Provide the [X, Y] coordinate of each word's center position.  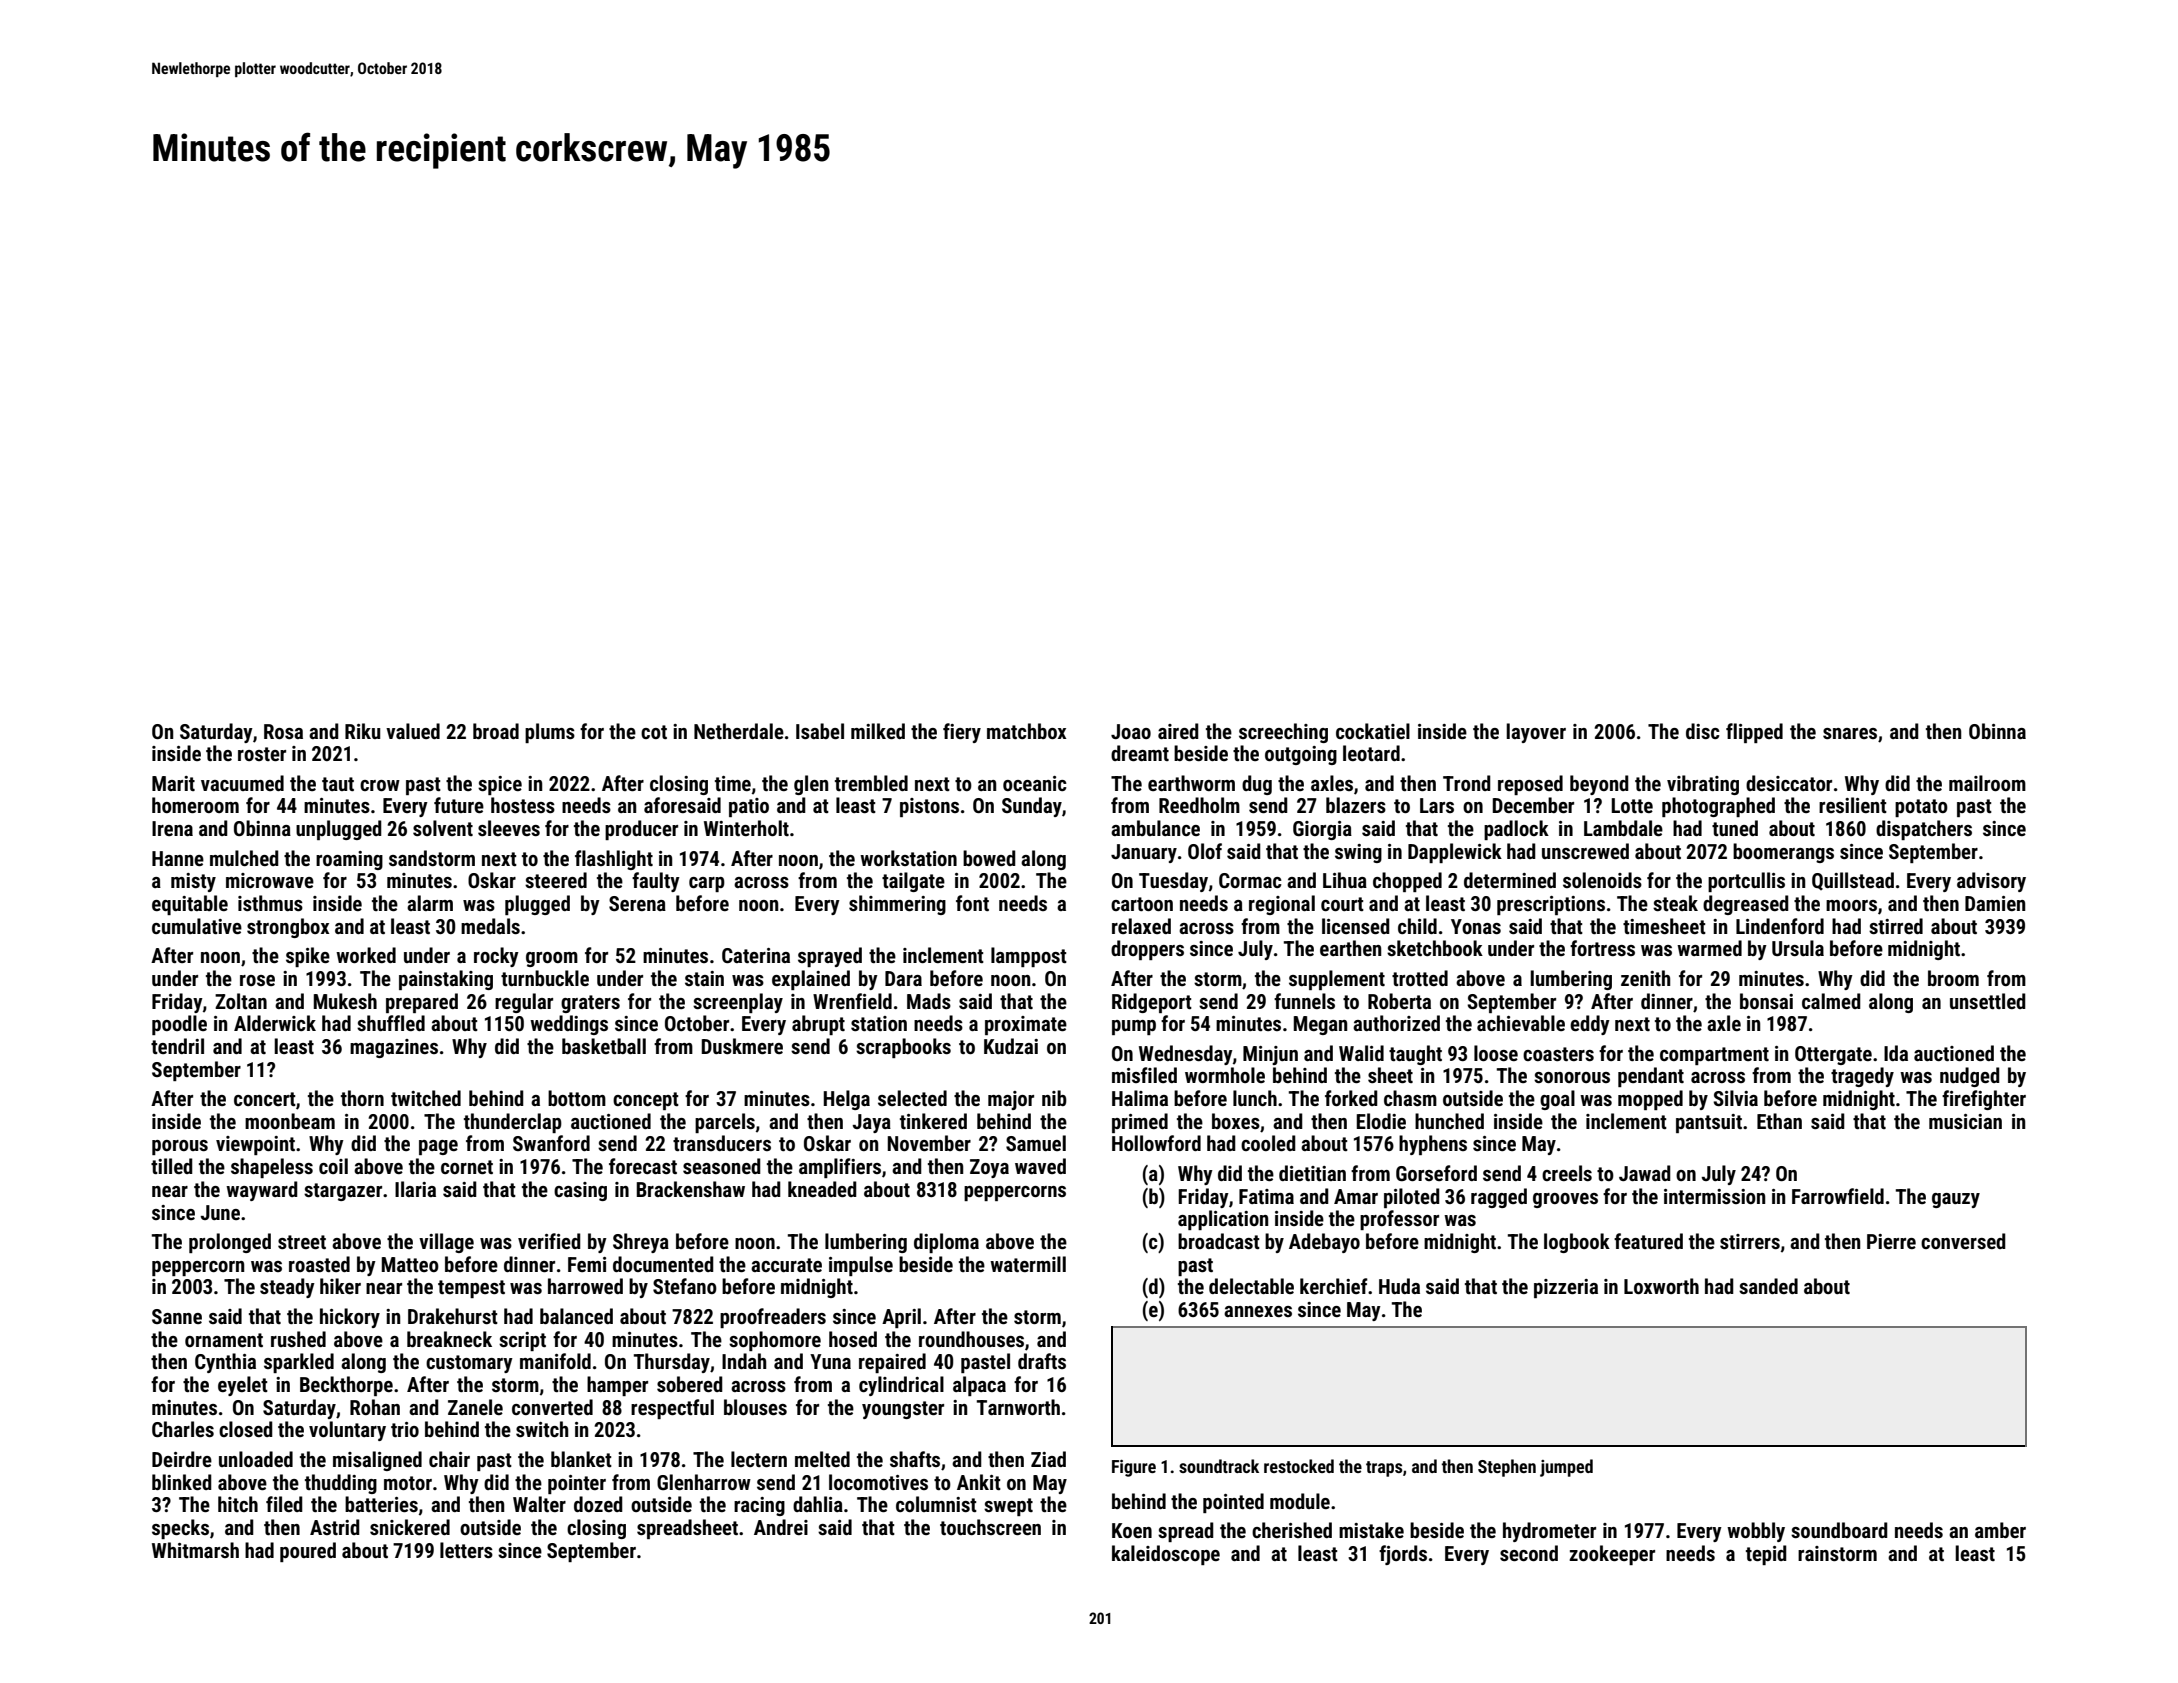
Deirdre [182, 1459]
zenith [1645, 978]
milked [878, 731]
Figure [1134, 1468]
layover [1536, 733]
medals [490, 926]
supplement [1337, 980]
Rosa [283, 731]
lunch [1255, 1098]
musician [1965, 1121]
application [1223, 1220]
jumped [1566, 1468]
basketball [604, 1046]
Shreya [641, 1243]
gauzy [1956, 1200]
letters [466, 1550]
